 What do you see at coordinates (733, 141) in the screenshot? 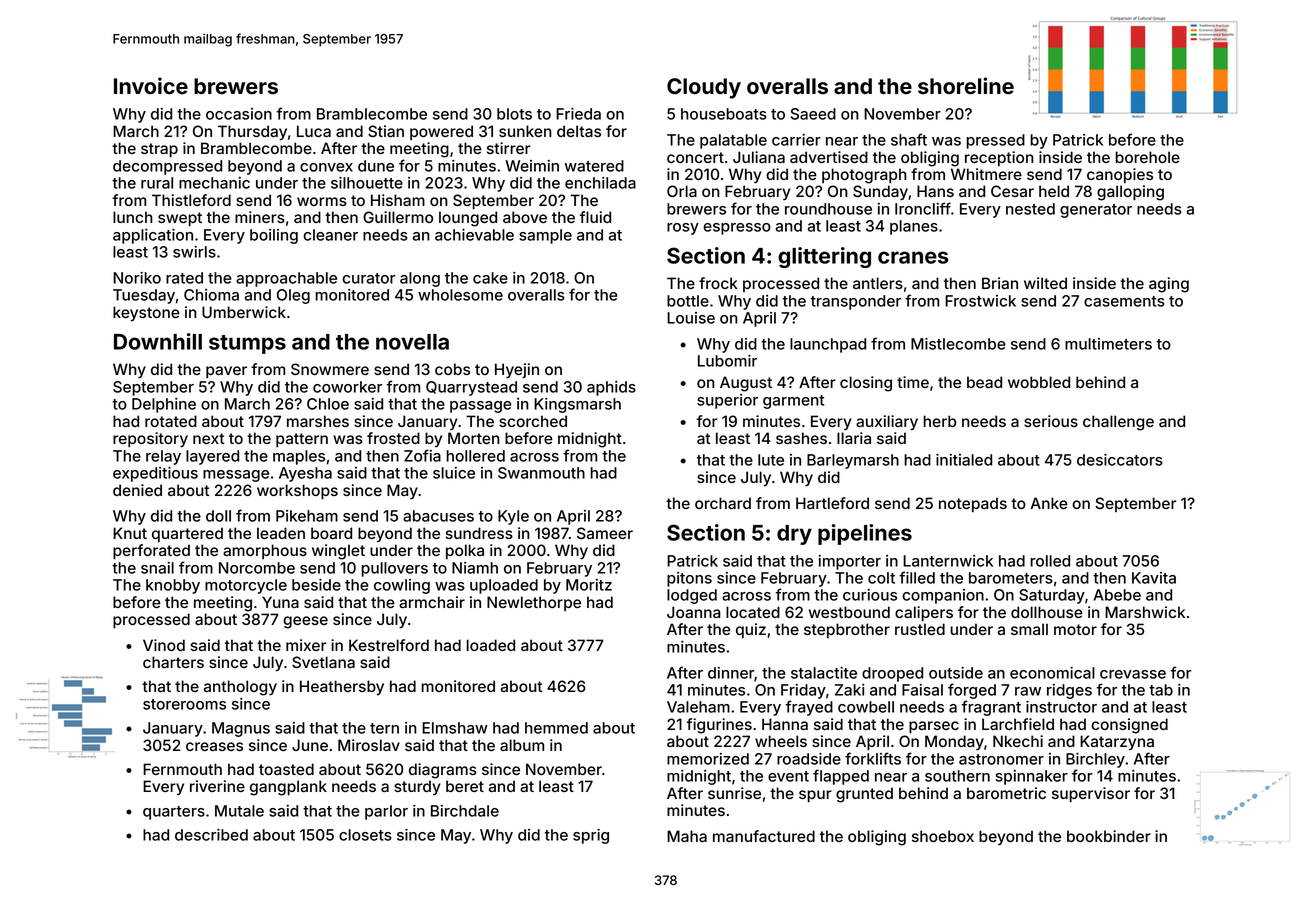
I see `palatable` at bounding box center [733, 141].
